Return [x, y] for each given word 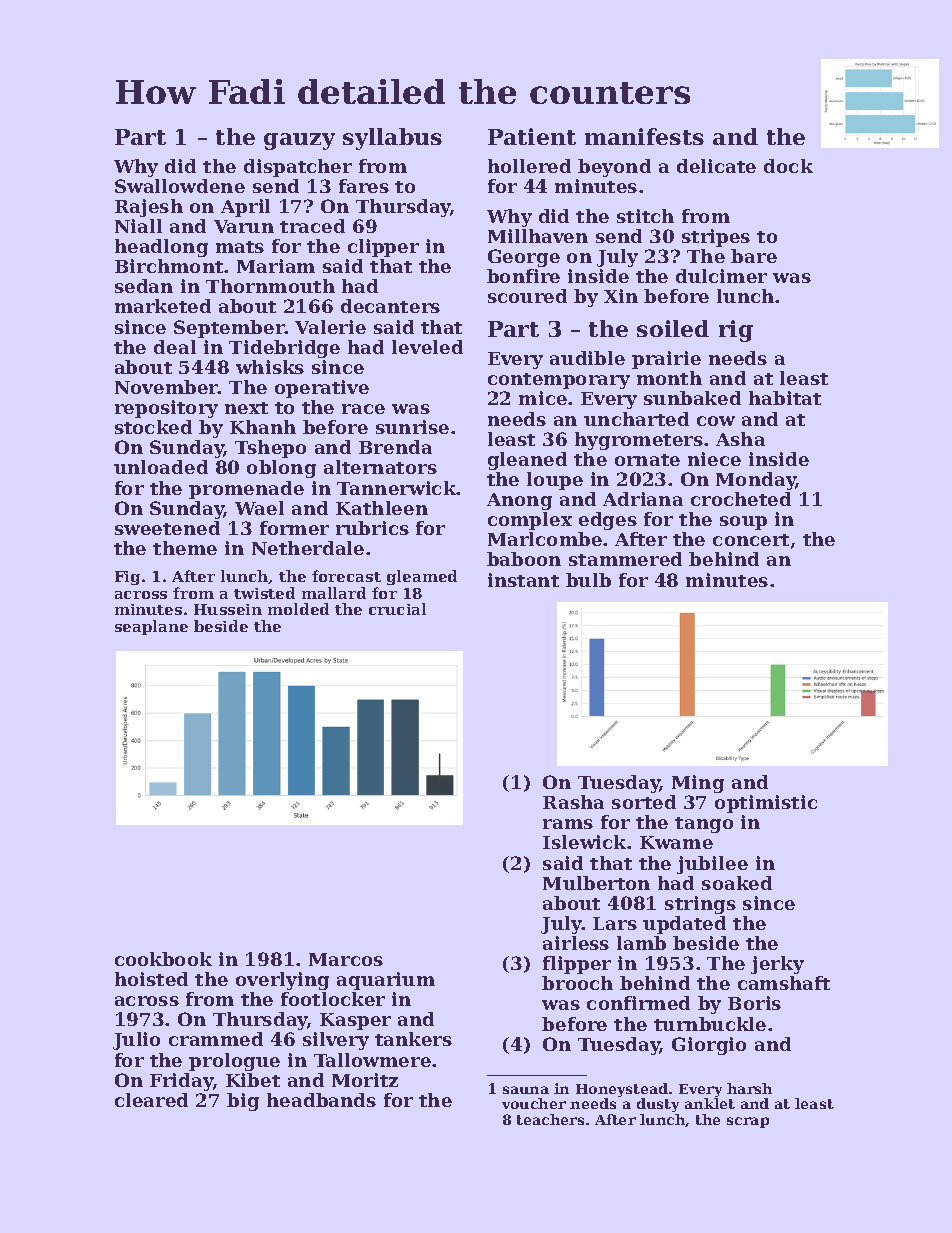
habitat [785, 398]
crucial [397, 609]
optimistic [766, 804]
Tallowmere [372, 1060]
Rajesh [149, 208]
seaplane [151, 627]
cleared [151, 1100]
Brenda [395, 447]
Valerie [330, 327]
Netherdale [308, 548]
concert [751, 540]
